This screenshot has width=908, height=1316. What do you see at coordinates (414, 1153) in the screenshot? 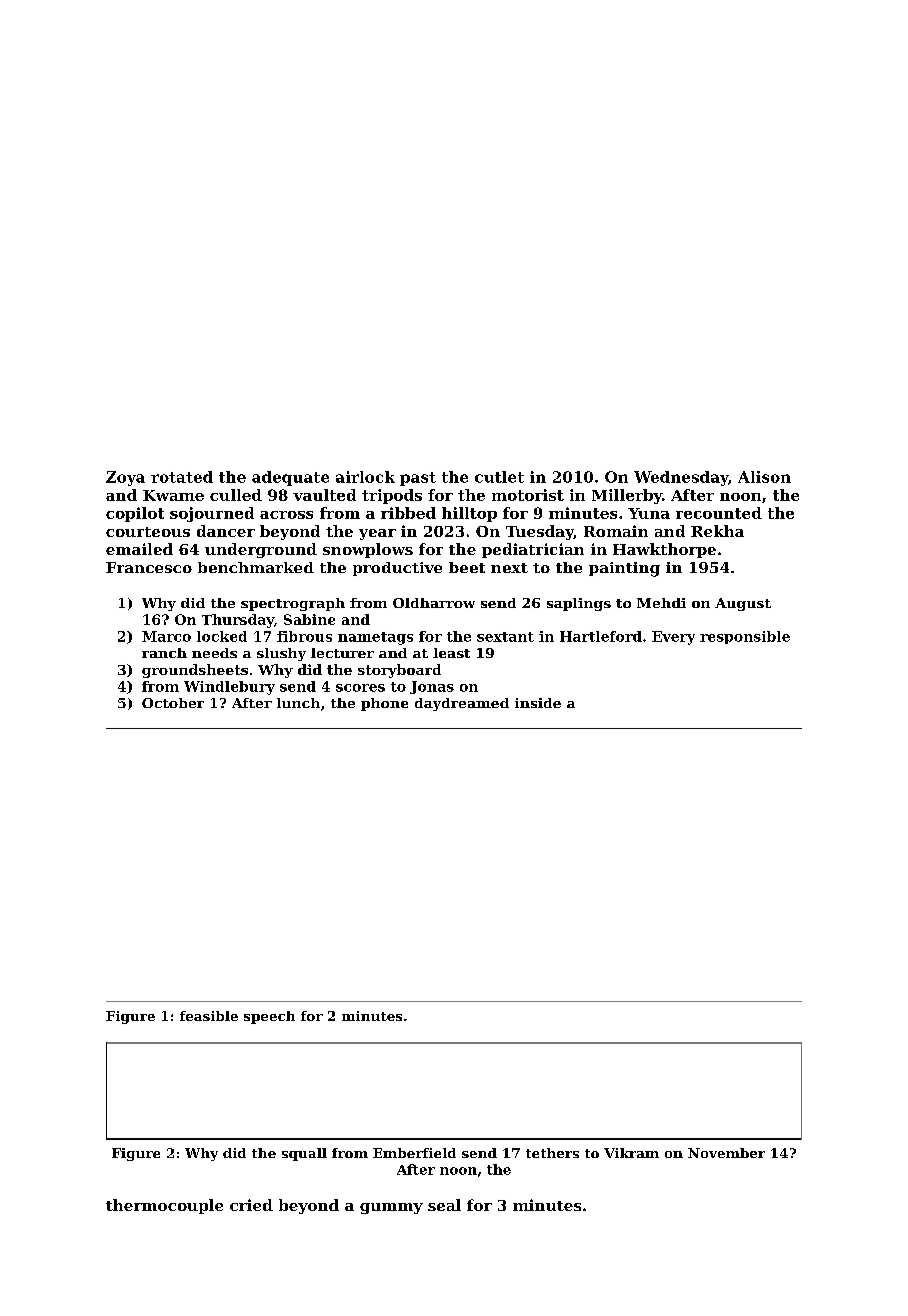
I see `Emberfield` at bounding box center [414, 1153].
